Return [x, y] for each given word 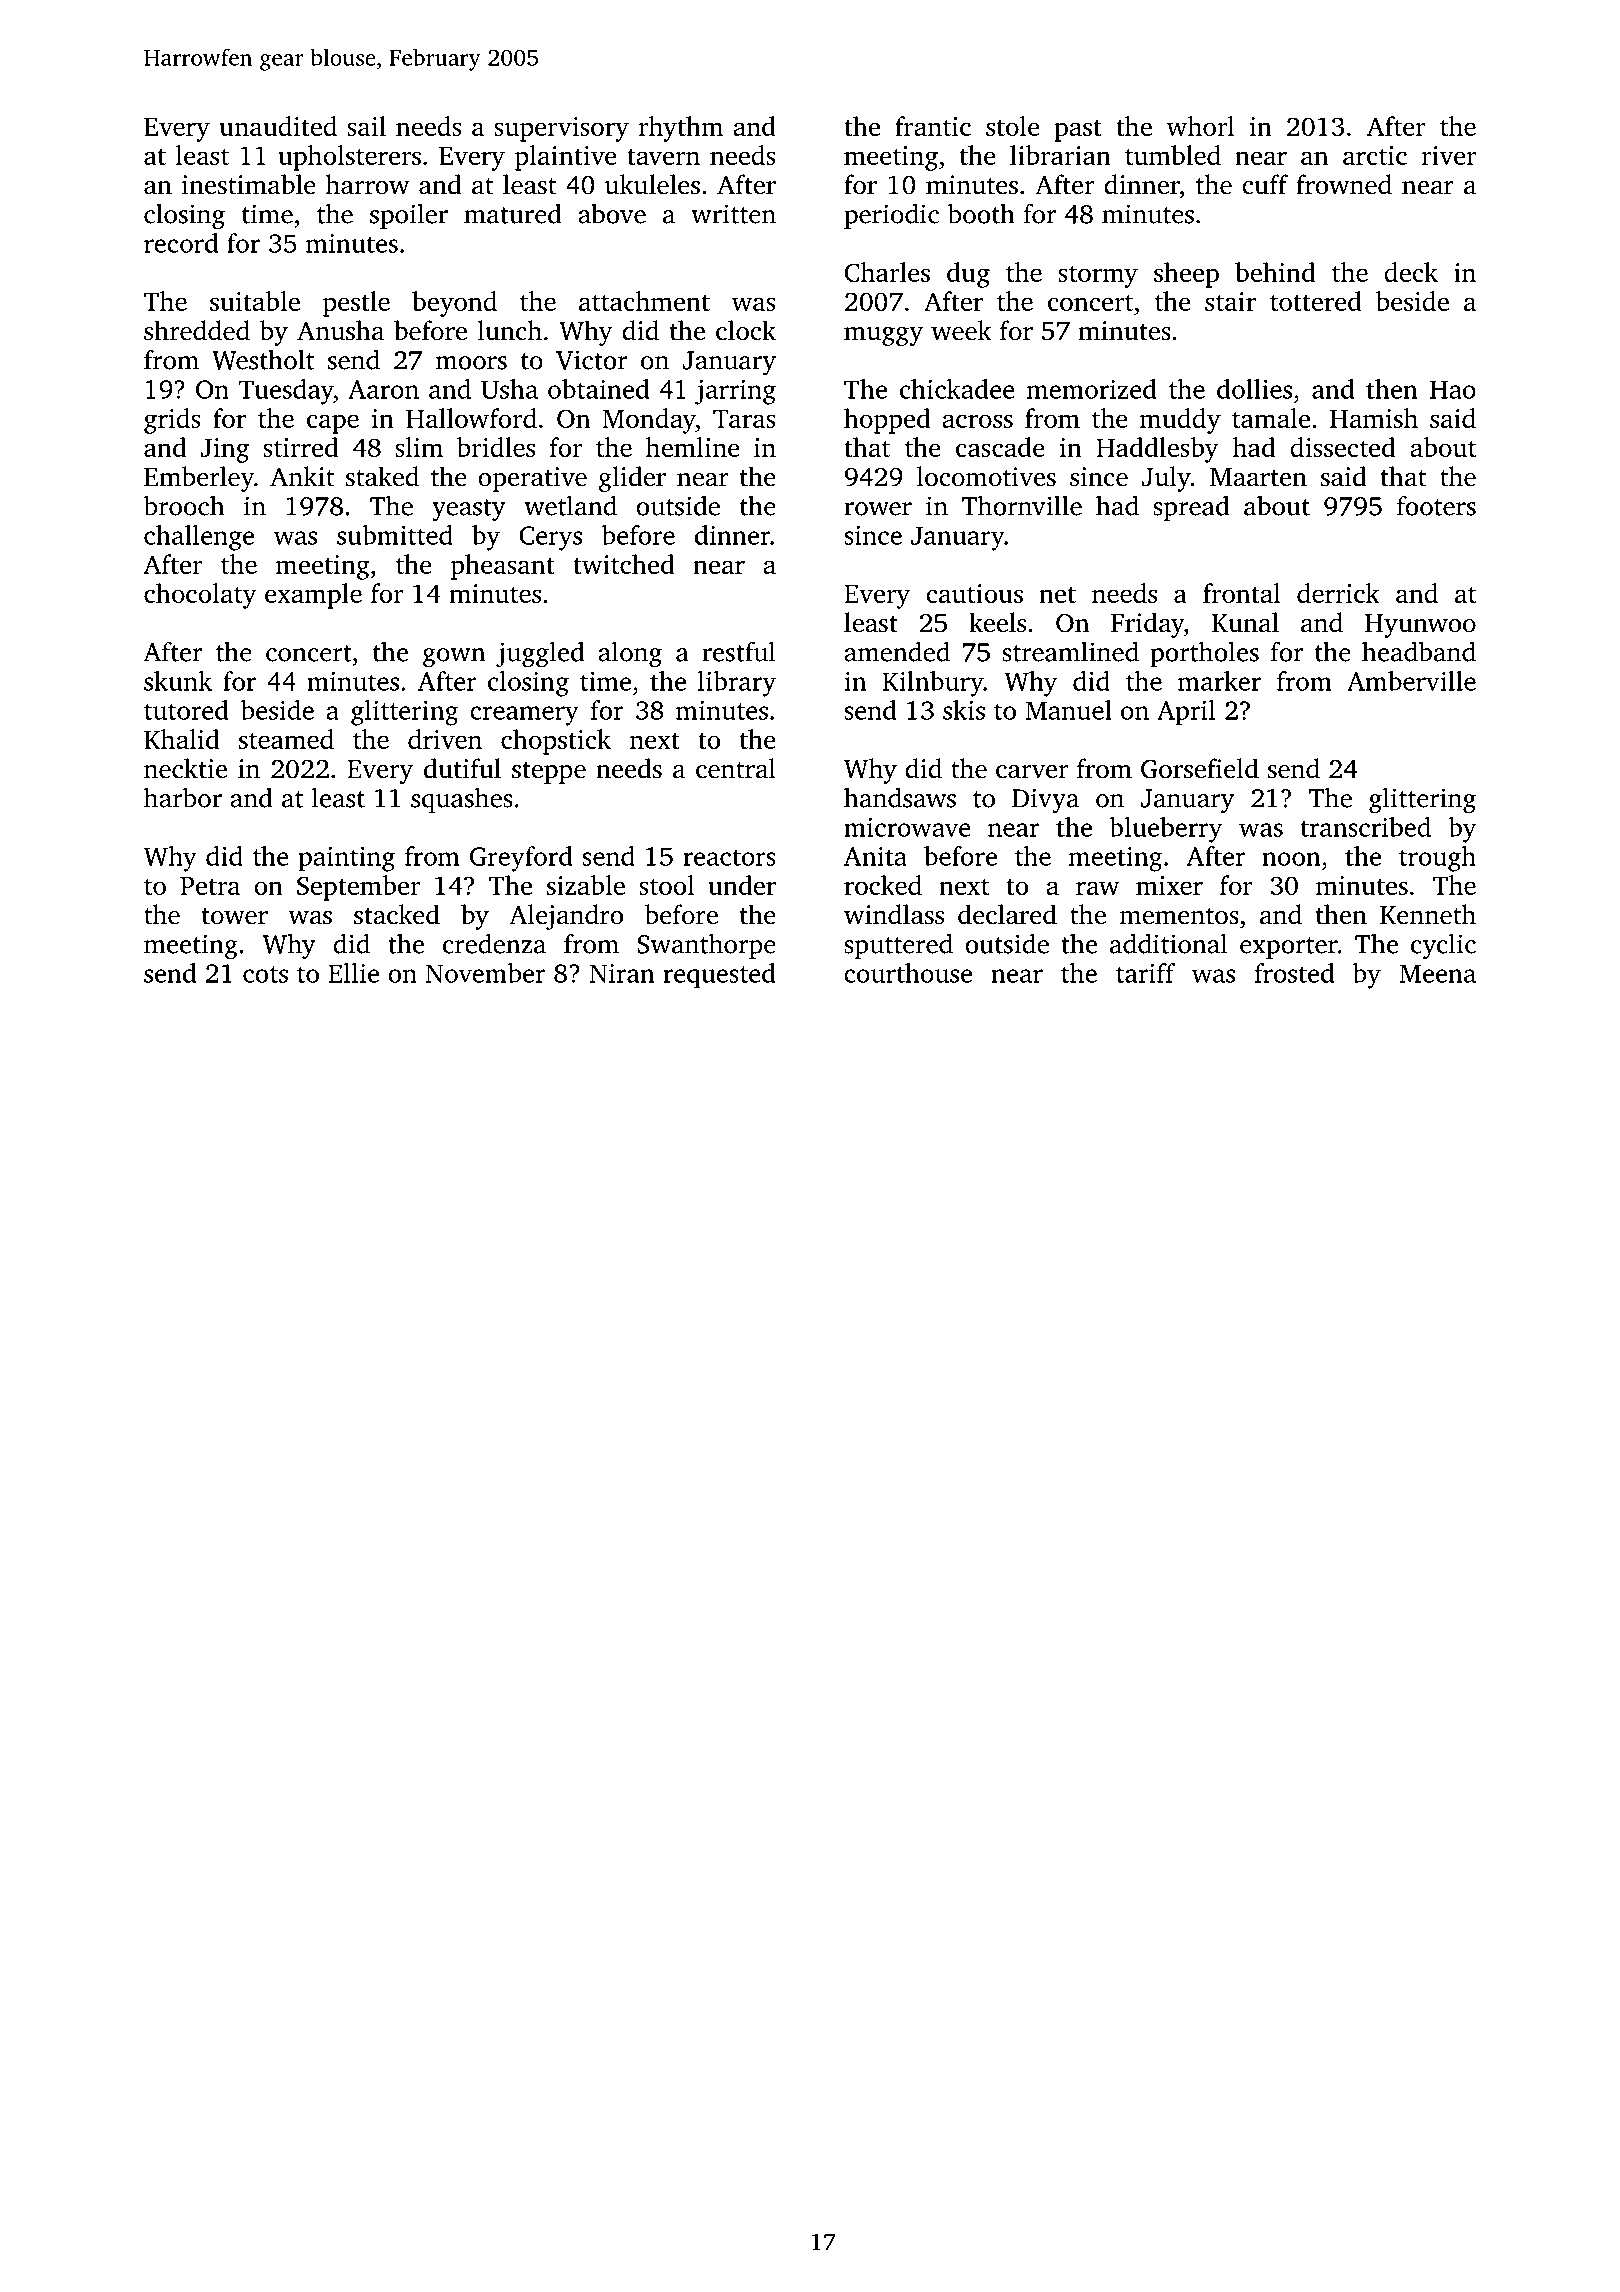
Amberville [1411, 681]
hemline [693, 447]
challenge [199, 538]
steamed [286, 739]
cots [265, 974]
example [313, 596]
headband [1419, 651]
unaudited [278, 126]
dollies [1254, 389]
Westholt [263, 359]
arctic [1375, 155]
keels [997, 622]
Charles [887, 272]
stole [1013, 126]
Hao [1453, 389]
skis [964, 710]
